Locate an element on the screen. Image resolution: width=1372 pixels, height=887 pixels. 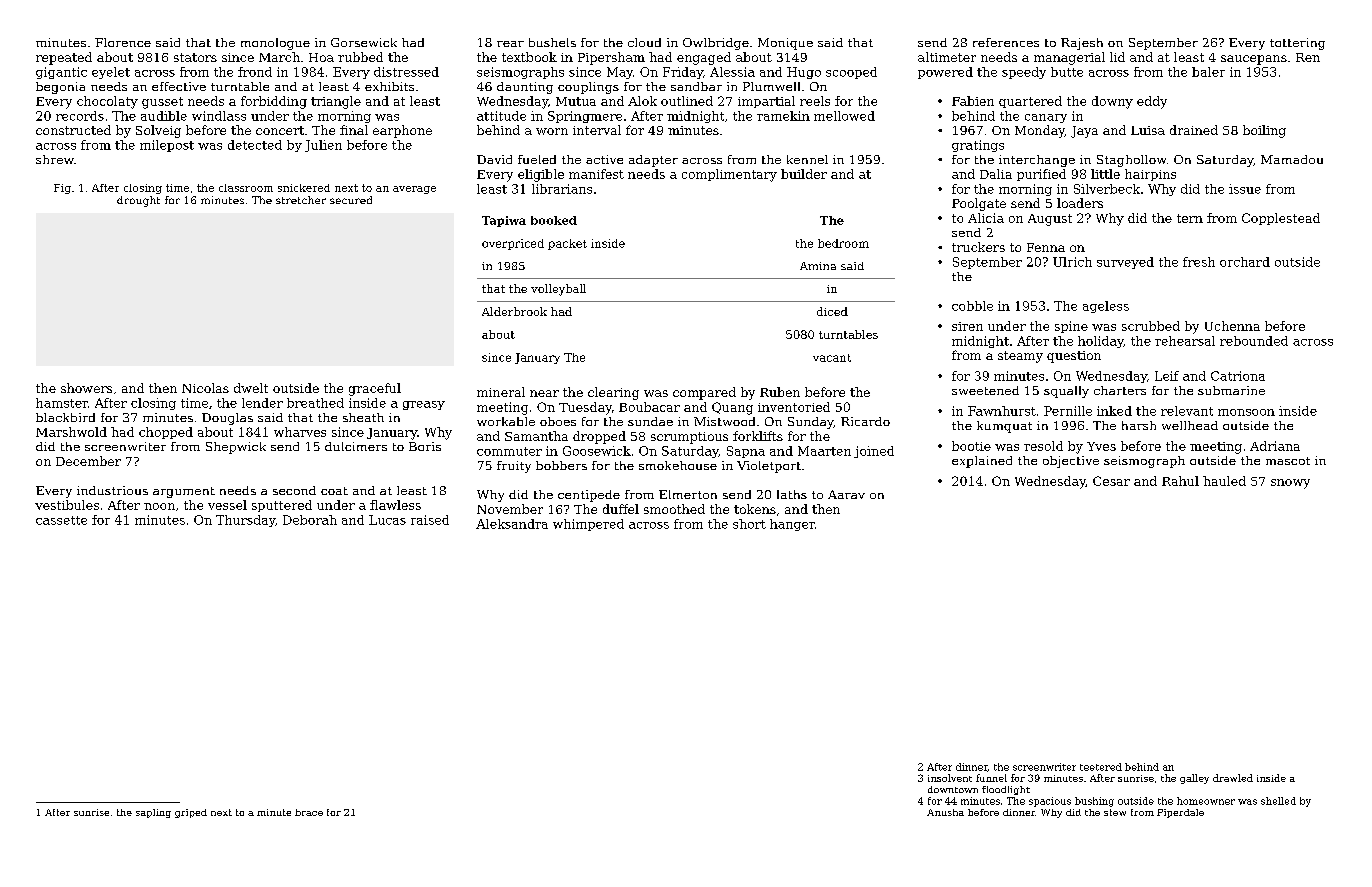
issue is located at coordinates (1245, 189).
